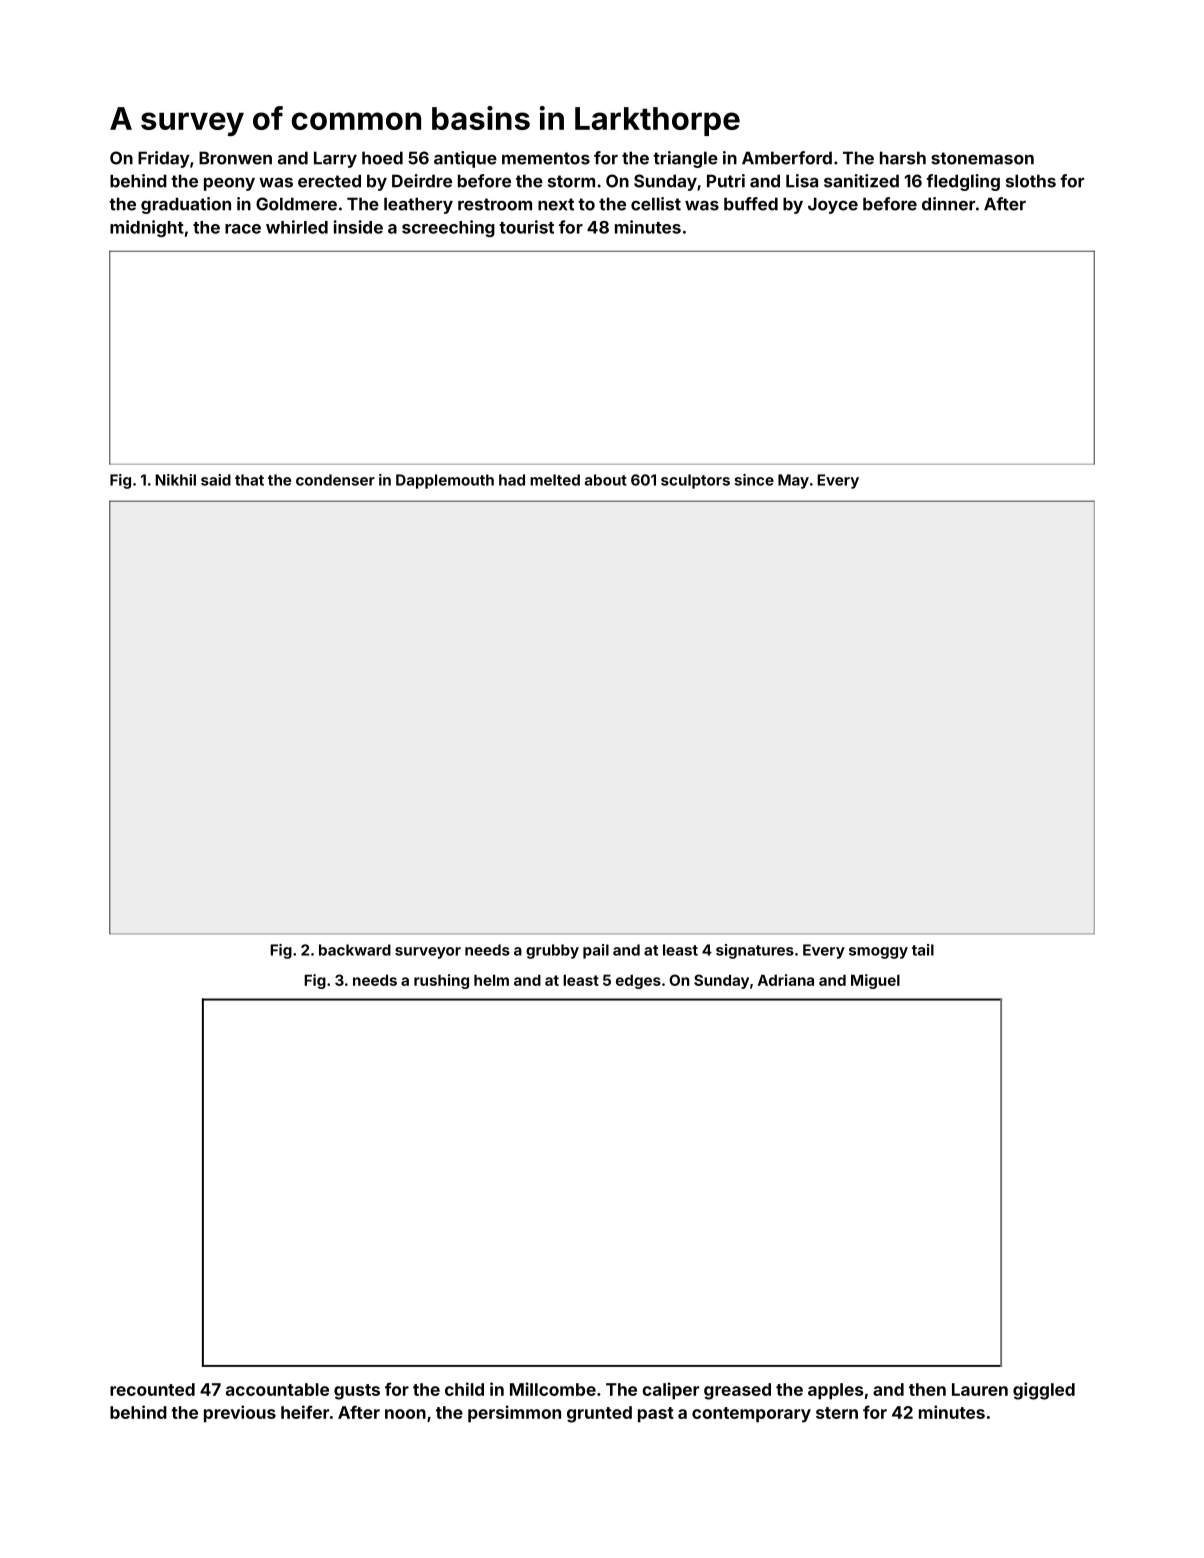 This screenshot has width=1204, height=1558. What do you see at coordinates (1044, 1391) in the screenshot?
I see `giggled` at bounding box center [1044, 1391].
